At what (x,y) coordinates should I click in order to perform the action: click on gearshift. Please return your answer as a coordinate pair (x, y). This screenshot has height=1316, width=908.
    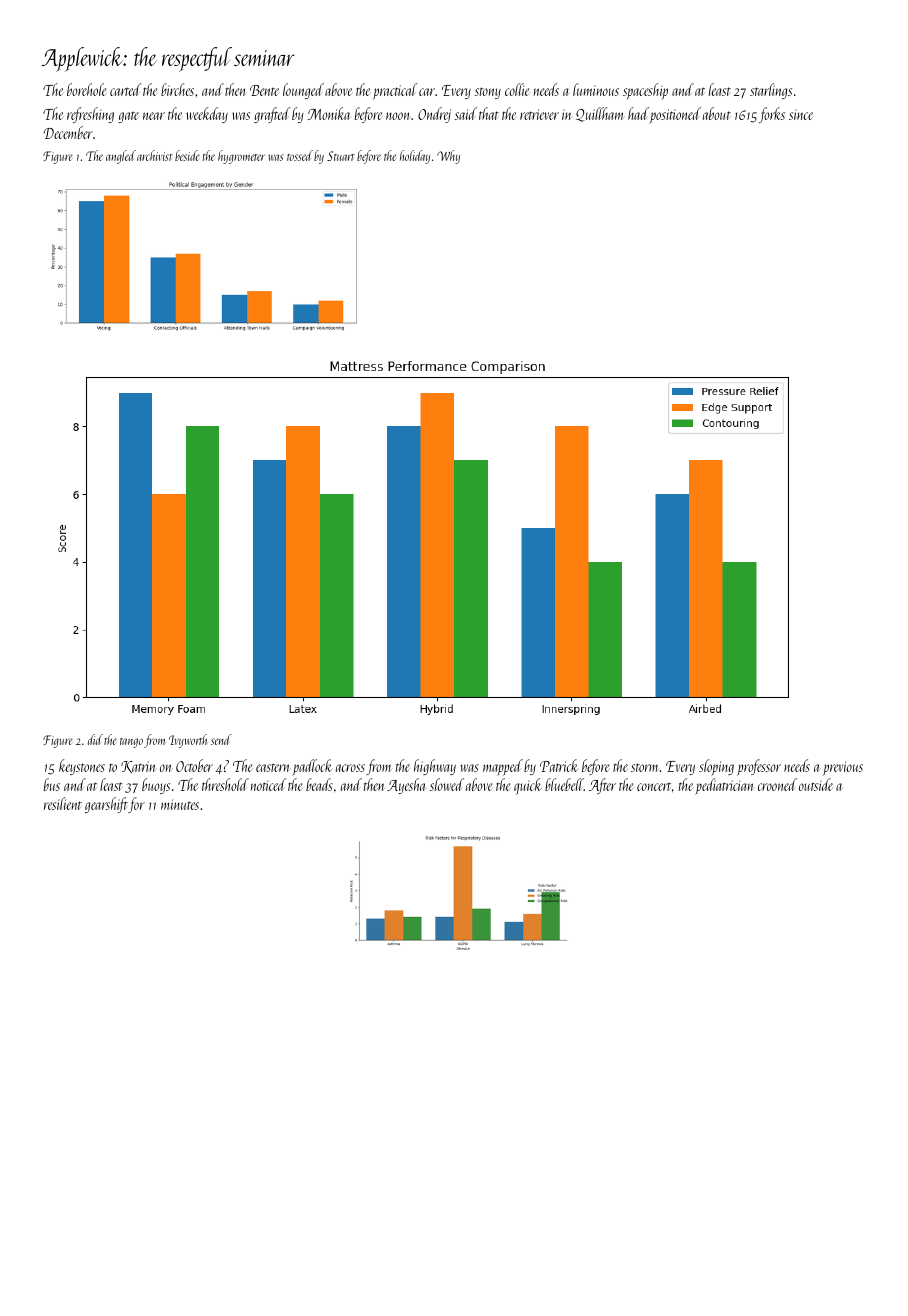
    Looking at the image, I should click on (106, 805).
